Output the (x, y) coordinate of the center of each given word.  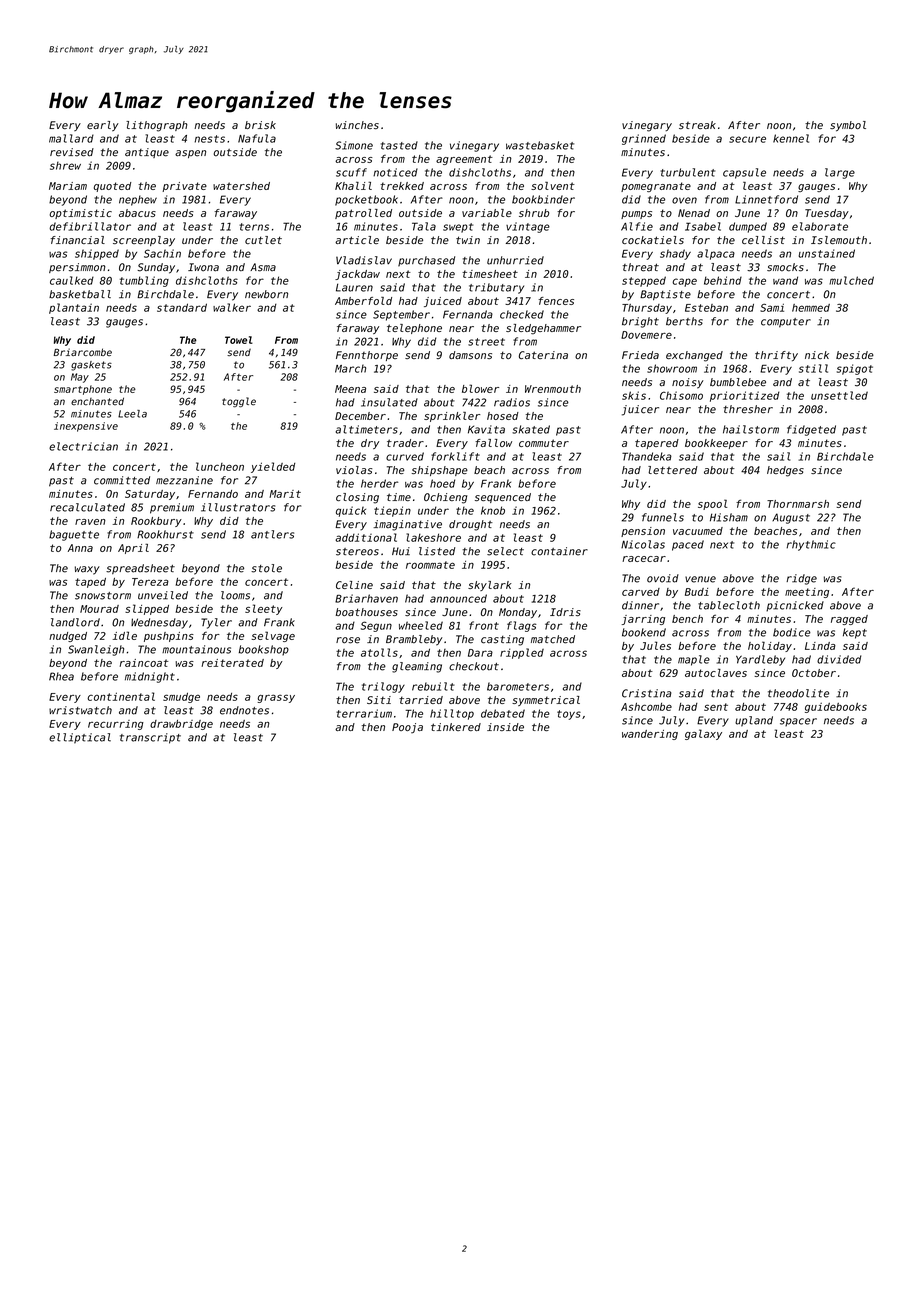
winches (357, 125)
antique (147, 153)
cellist (763, 240)
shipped (97, 254)
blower (480, 388)
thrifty (776, 356)
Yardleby (760, 660)
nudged (68, 637)
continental (121, 696)
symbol (848, 126)
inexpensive (86, 427)
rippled (522, 653)
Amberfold (363, 301)
